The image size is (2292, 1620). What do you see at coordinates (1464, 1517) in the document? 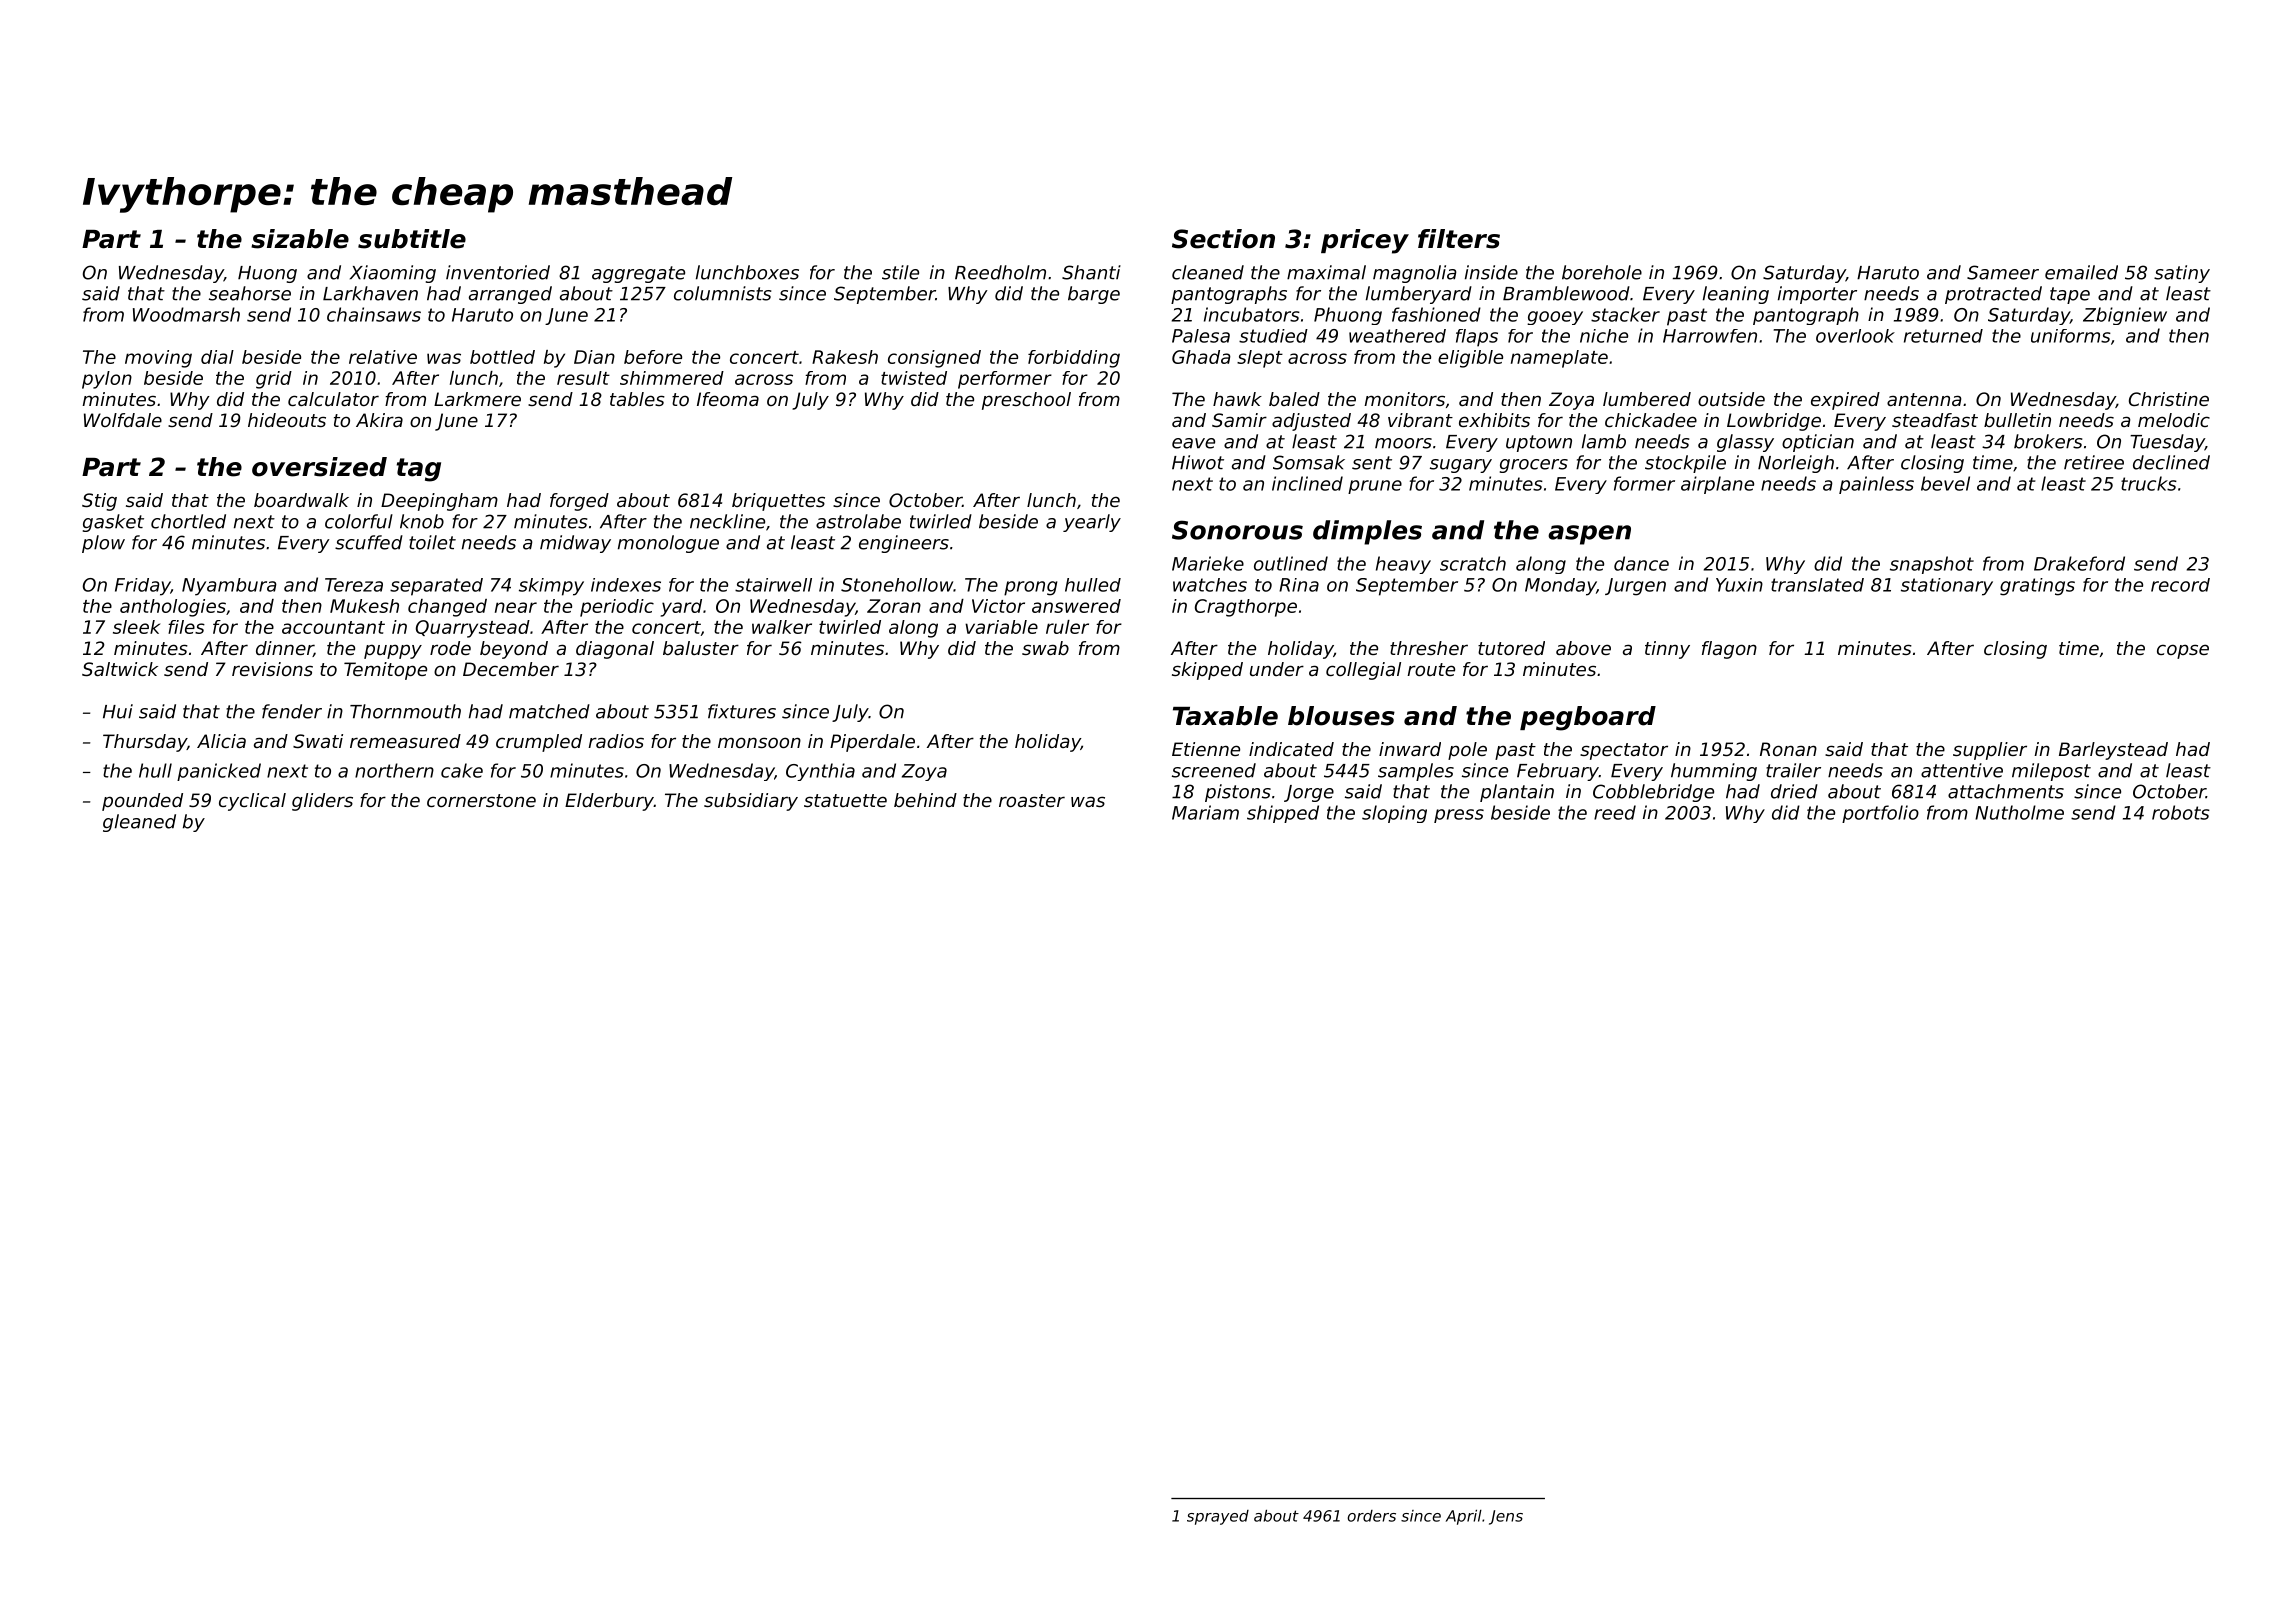
I see `April` at bounding box center [1464, 1517].
